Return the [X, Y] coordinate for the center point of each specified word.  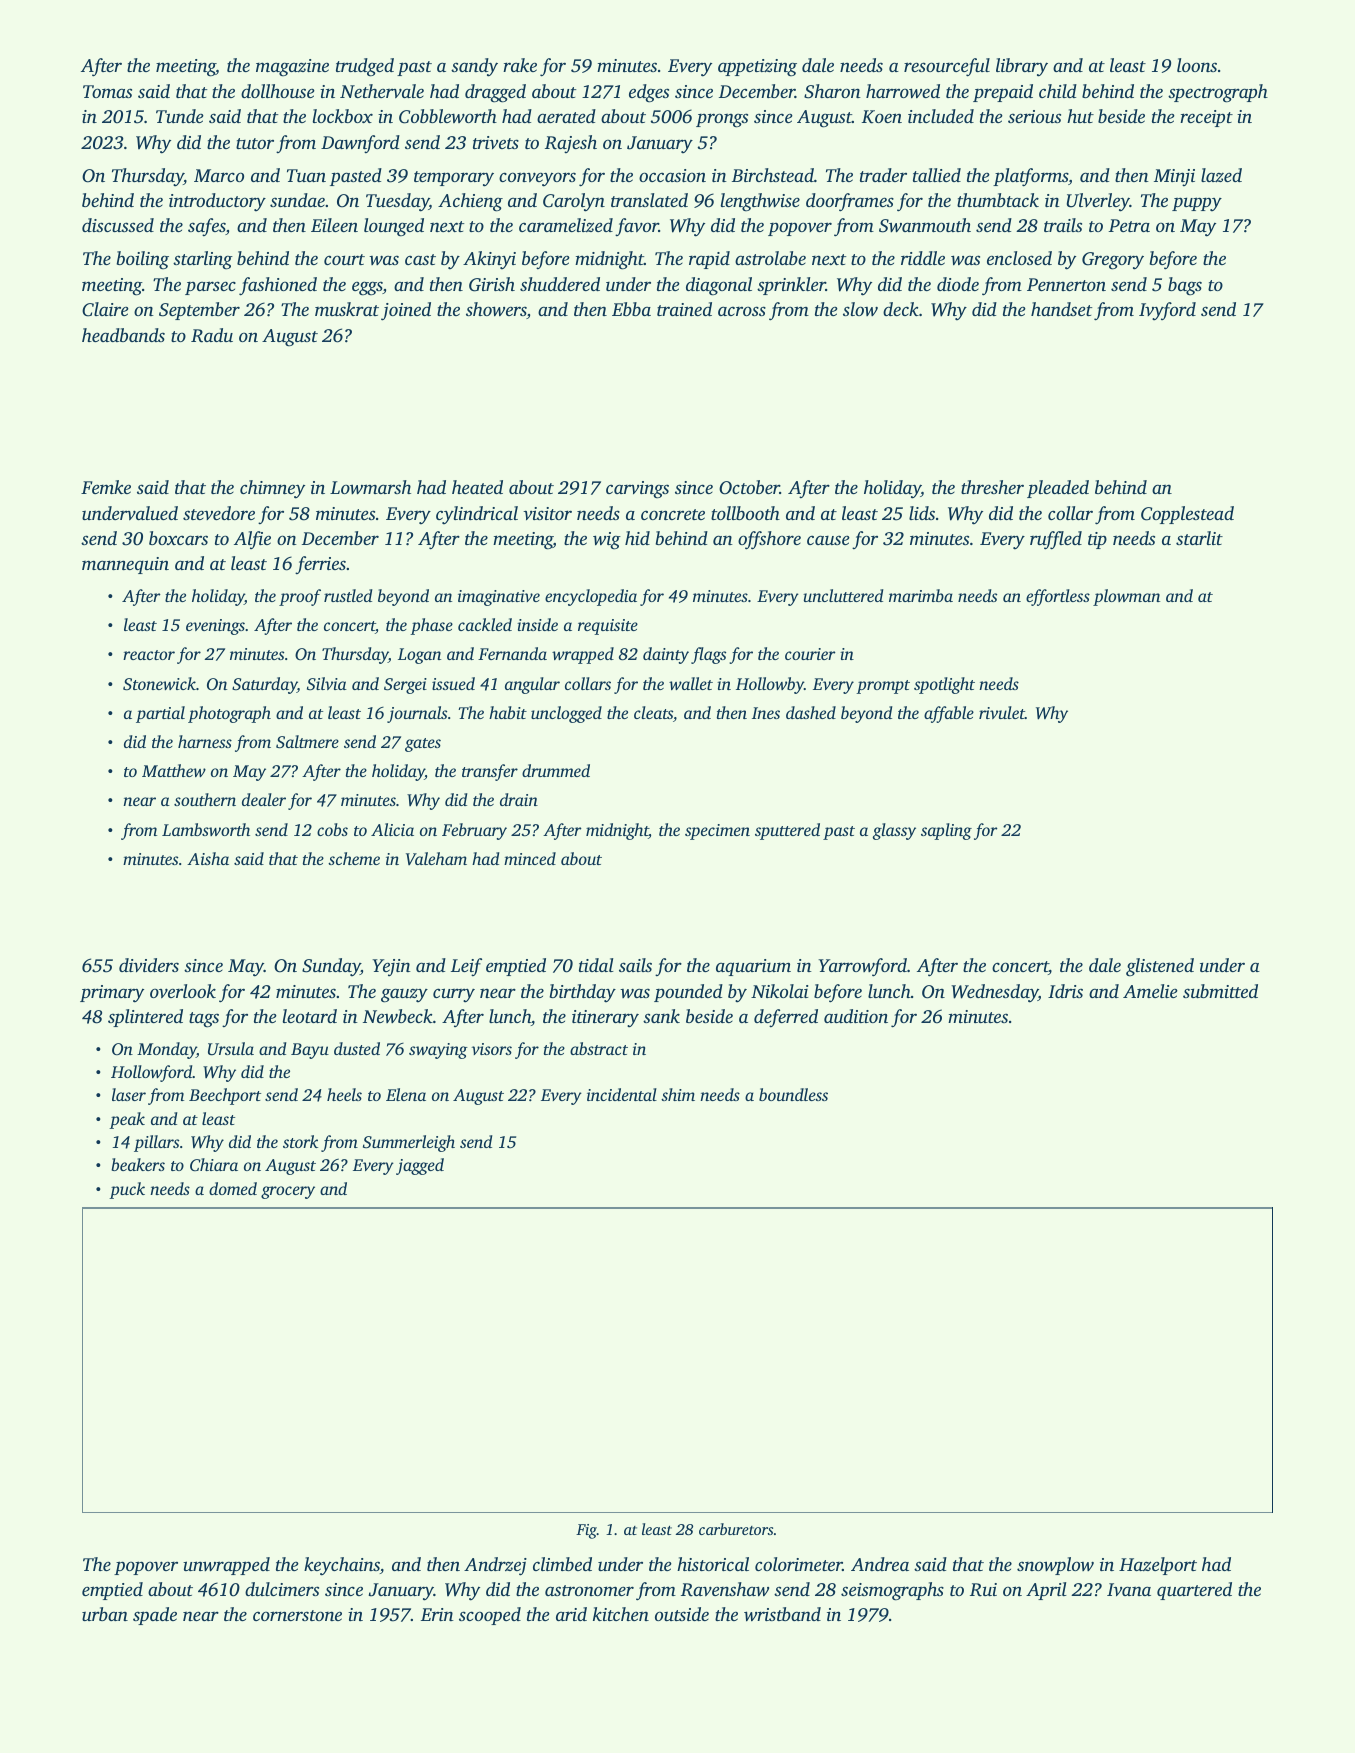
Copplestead [1187, 515]
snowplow [1055, 1566]
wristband [782, 1614]
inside [537, 624]
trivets [496, 142]
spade [155, 1616]
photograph [229, 714]
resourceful [947, 67]
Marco [219, 175]
